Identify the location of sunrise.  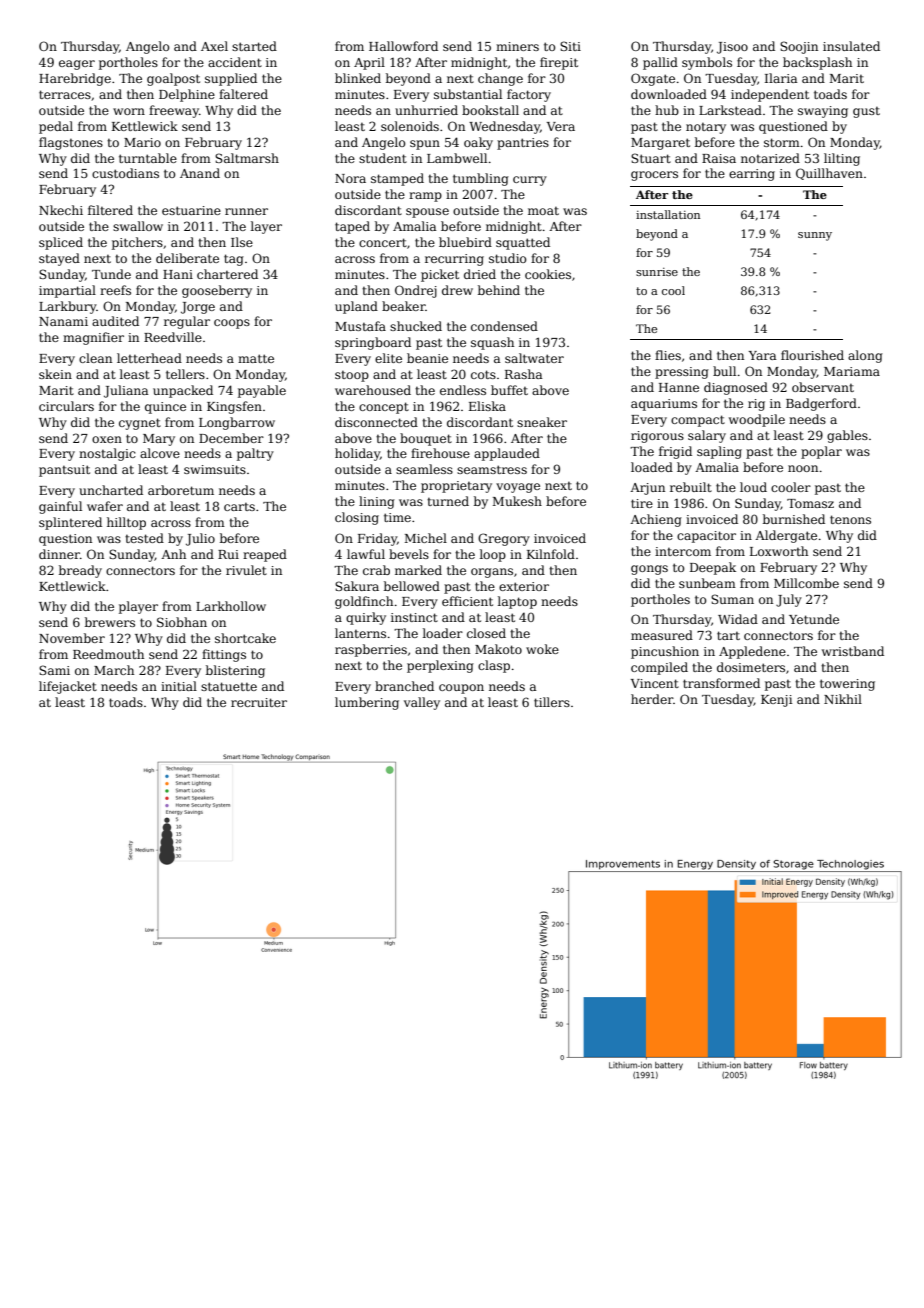
(657, 272).
